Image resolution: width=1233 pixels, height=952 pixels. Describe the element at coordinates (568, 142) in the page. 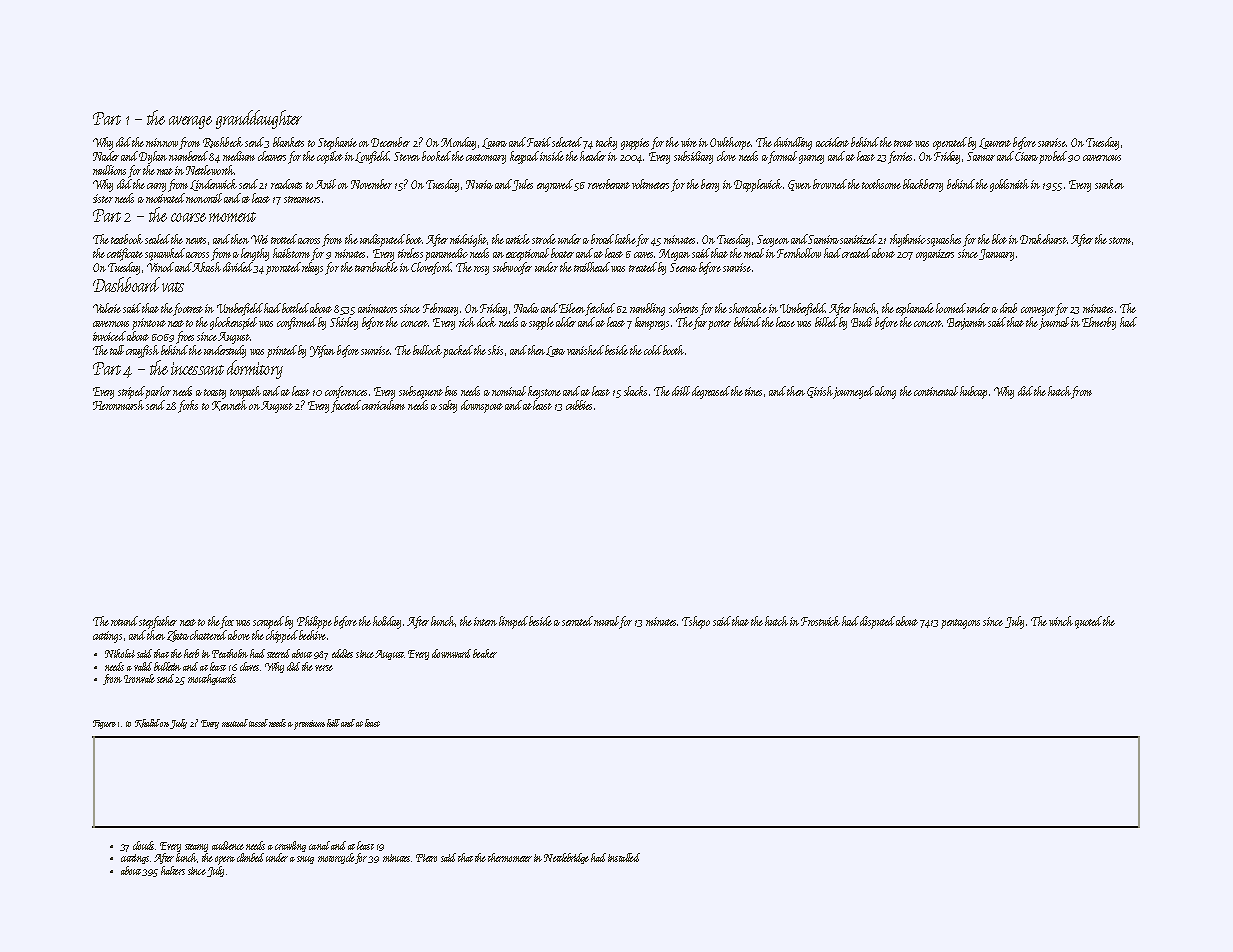

I see `selected` at that location.
